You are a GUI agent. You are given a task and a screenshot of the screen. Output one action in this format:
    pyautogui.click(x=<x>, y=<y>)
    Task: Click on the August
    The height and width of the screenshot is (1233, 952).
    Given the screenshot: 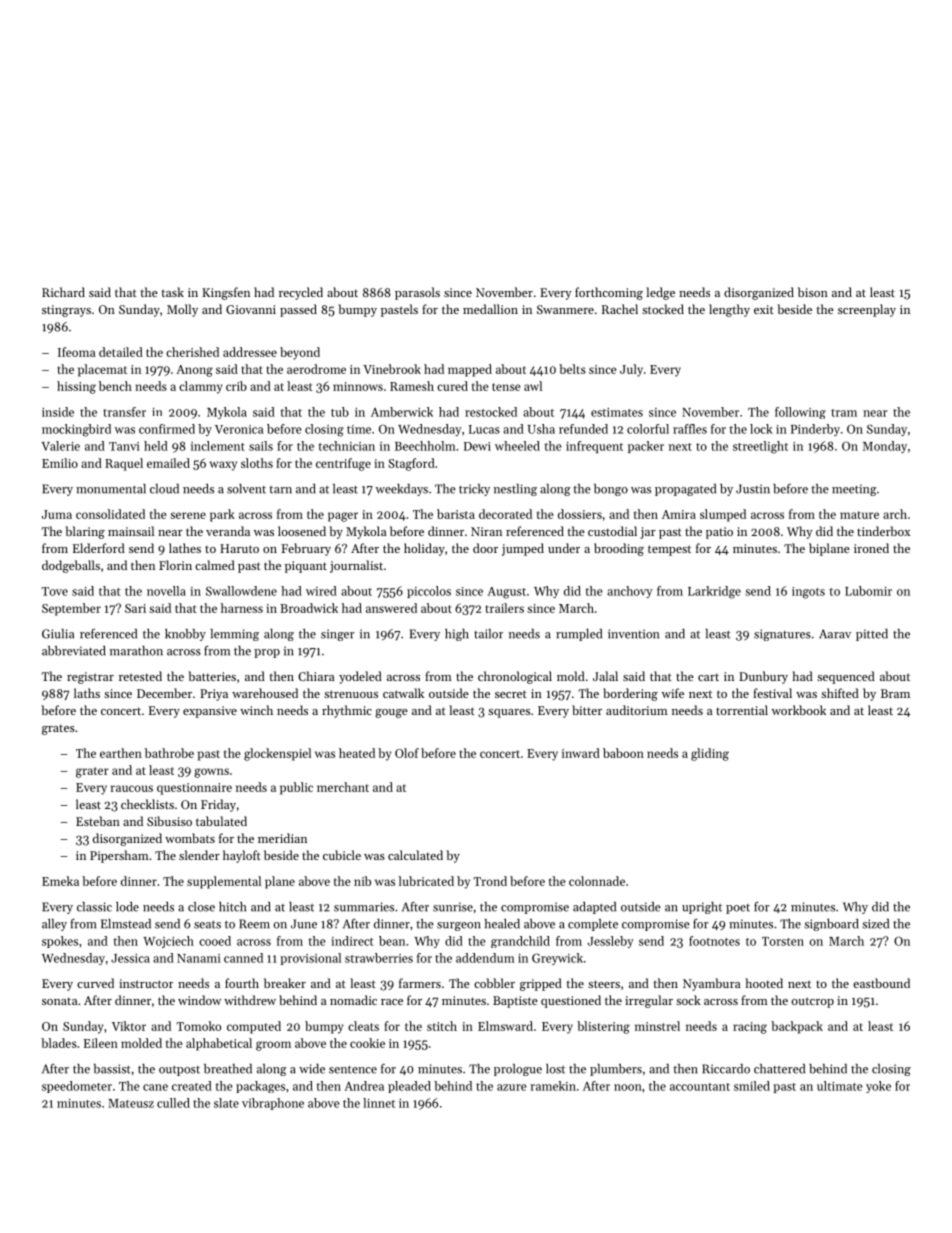 What is the action you would take?
    pyautogui.click(x=506, y=593)
